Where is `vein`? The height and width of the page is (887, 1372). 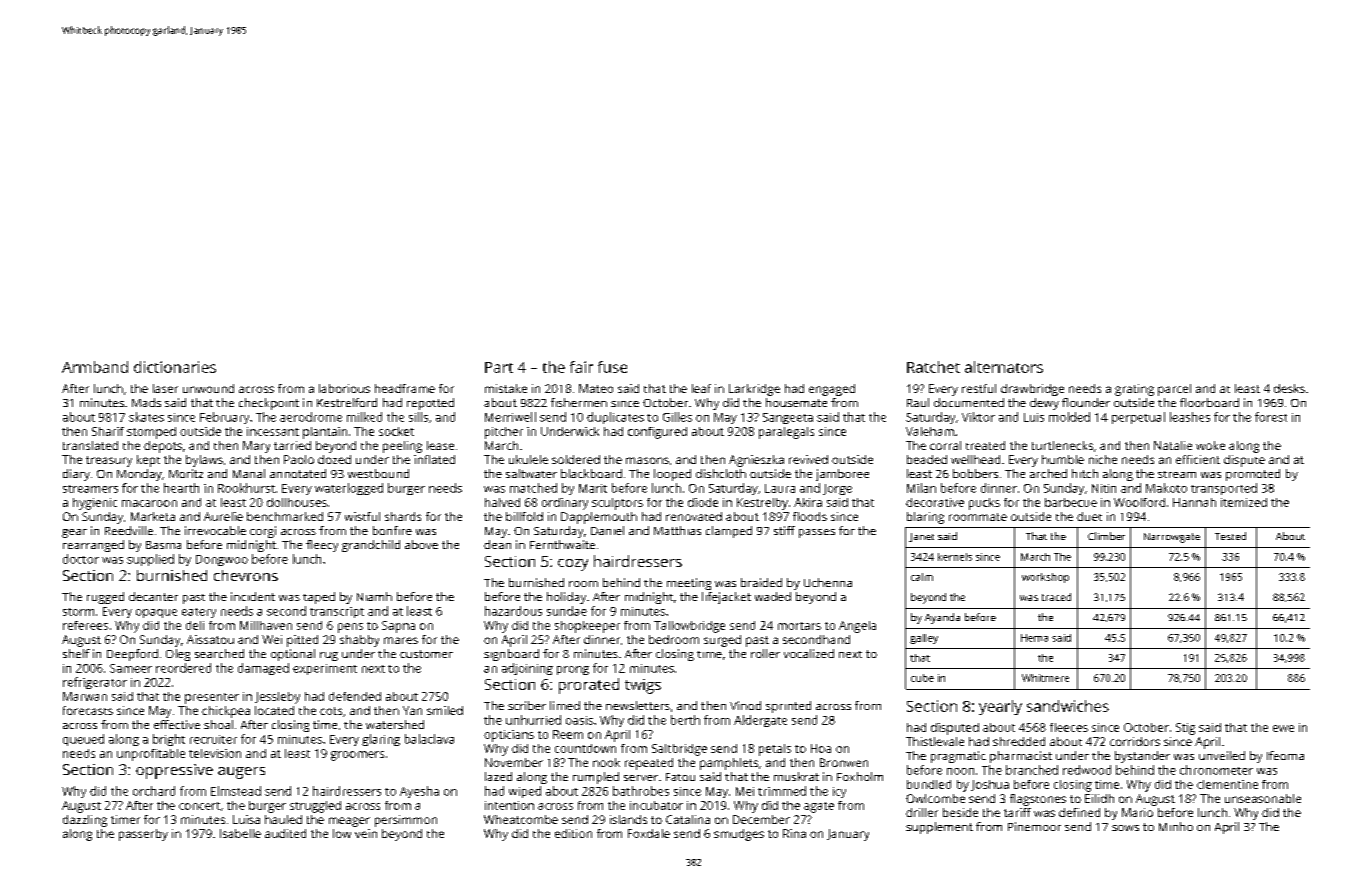
vein is located at coordinates (366, 833).
